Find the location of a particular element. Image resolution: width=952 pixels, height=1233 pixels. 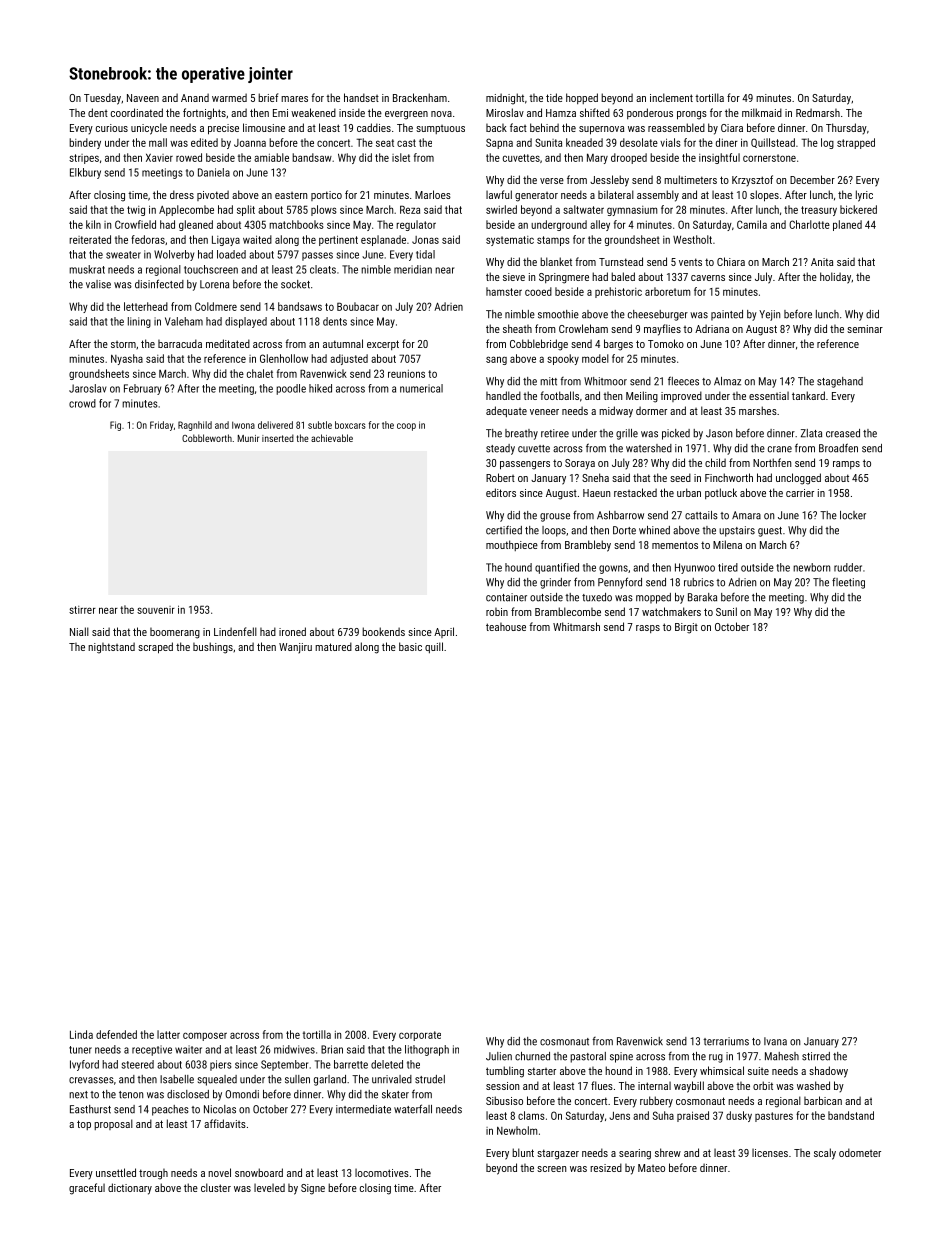

ironed is located at coordinates (292, 631).
